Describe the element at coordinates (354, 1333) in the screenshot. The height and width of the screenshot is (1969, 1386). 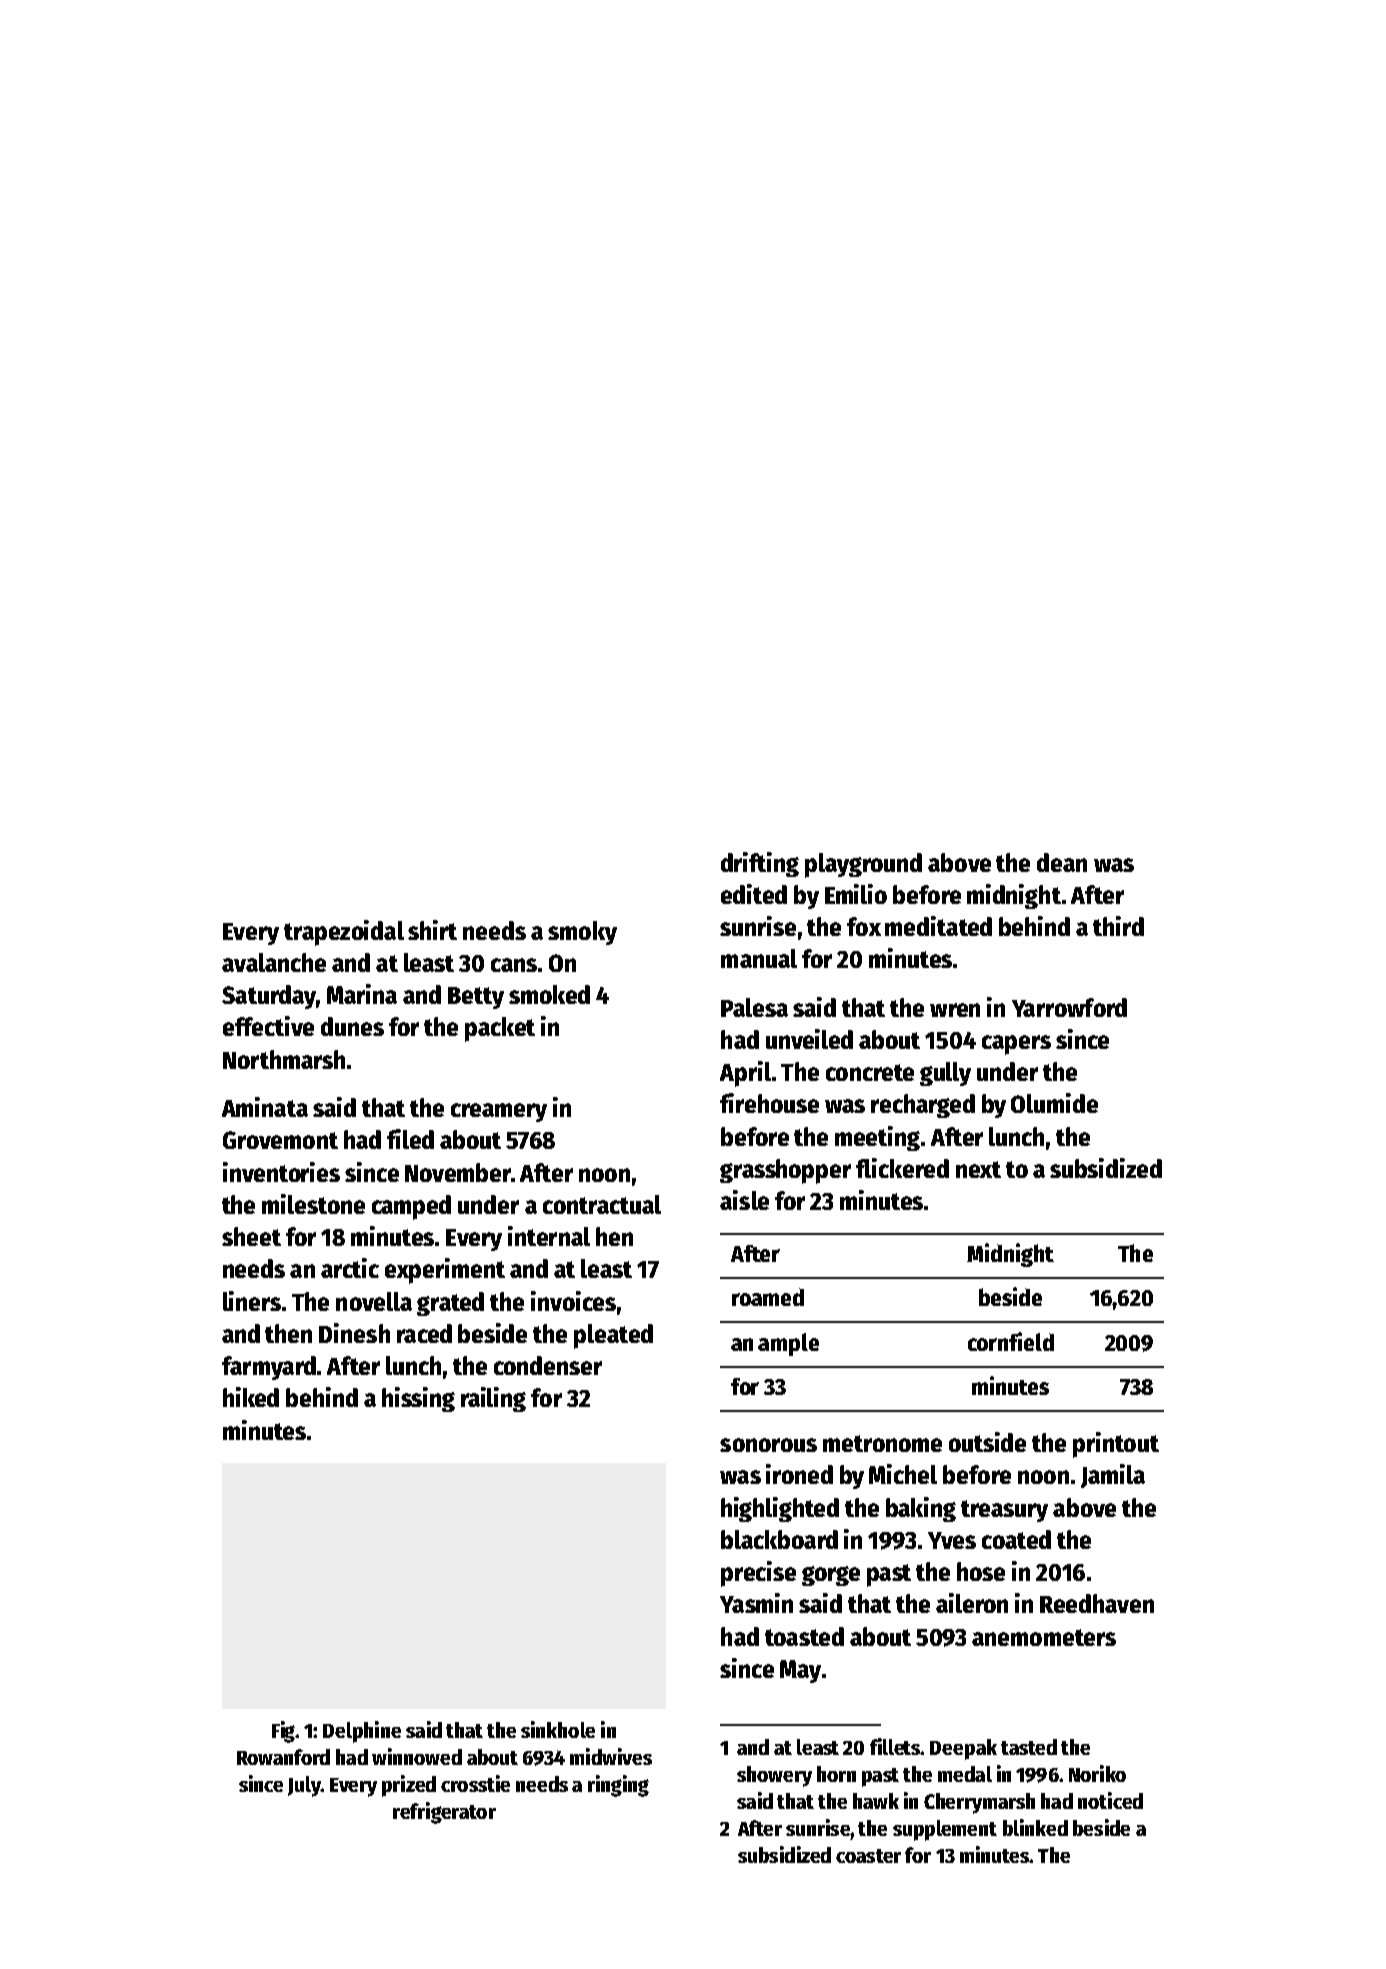
I see `Dinesh` at that location.
